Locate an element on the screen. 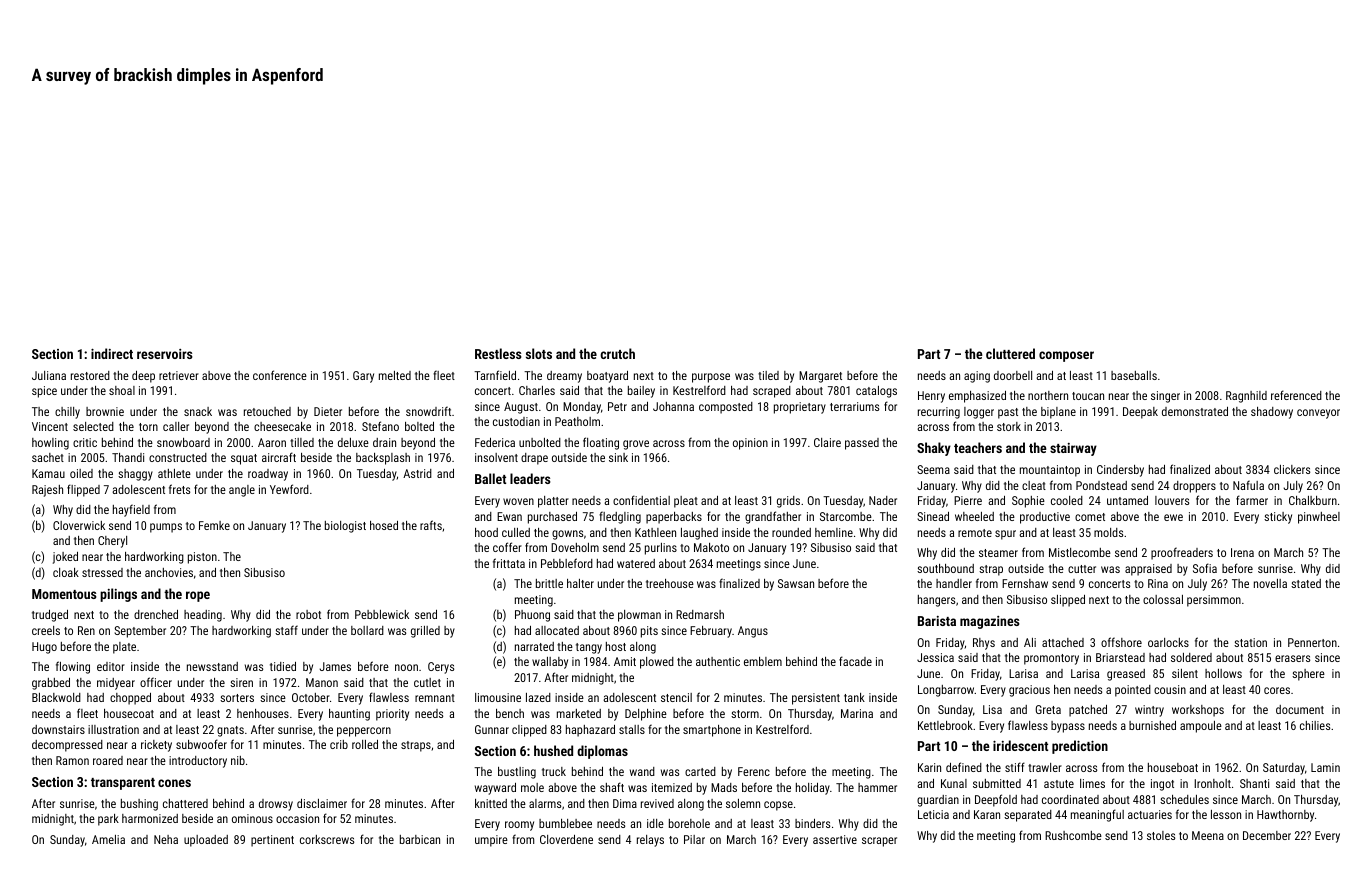 The height and width of the screenshot is (887, 1372). barbican is located at coordinates (420, 839).
